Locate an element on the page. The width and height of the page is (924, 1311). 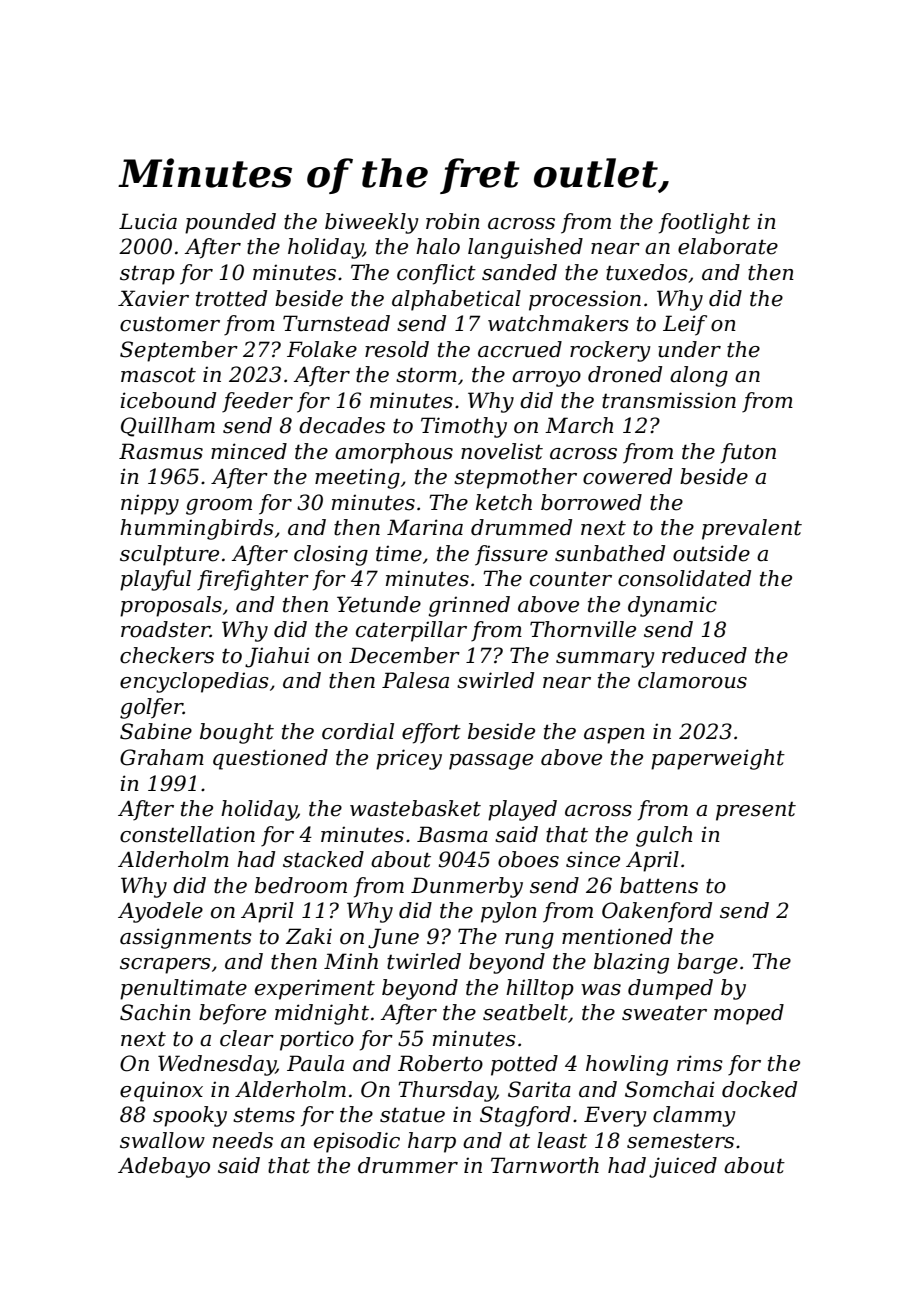
Jiahui is located at coordinates (277, 657).
